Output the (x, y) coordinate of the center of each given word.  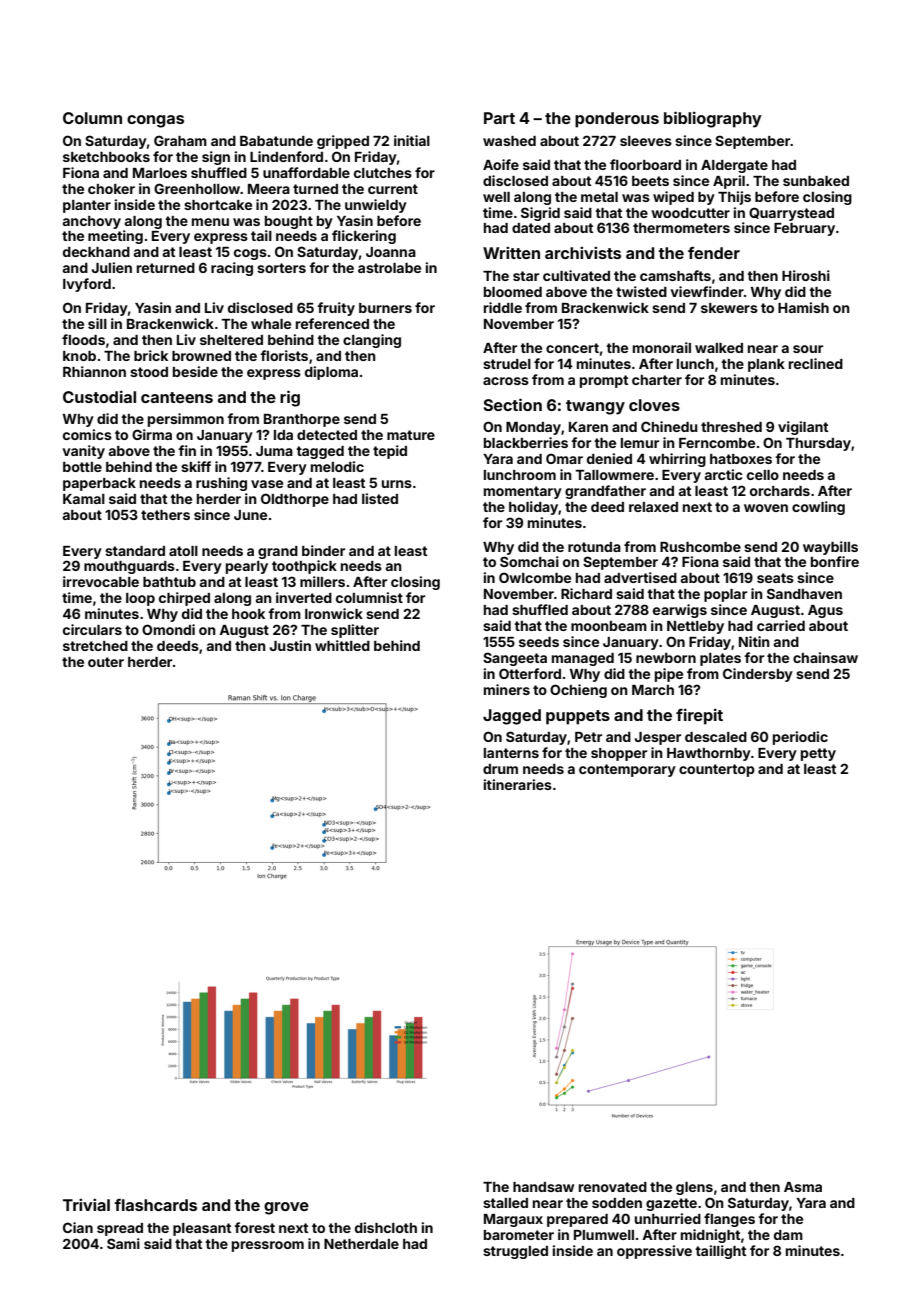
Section (513, 404)
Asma (803, 1187)
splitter (355, 631)
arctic (724, 474)
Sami (123, 1243)
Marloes (160, 173)
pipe (669, 675)
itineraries (518, 784)
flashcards (155, 1205)
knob (79, 356)
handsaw (543, 1187)
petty (818, 754)
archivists (583, 252)
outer (106, 662)
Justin (290, 645)
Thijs (734, 198)
